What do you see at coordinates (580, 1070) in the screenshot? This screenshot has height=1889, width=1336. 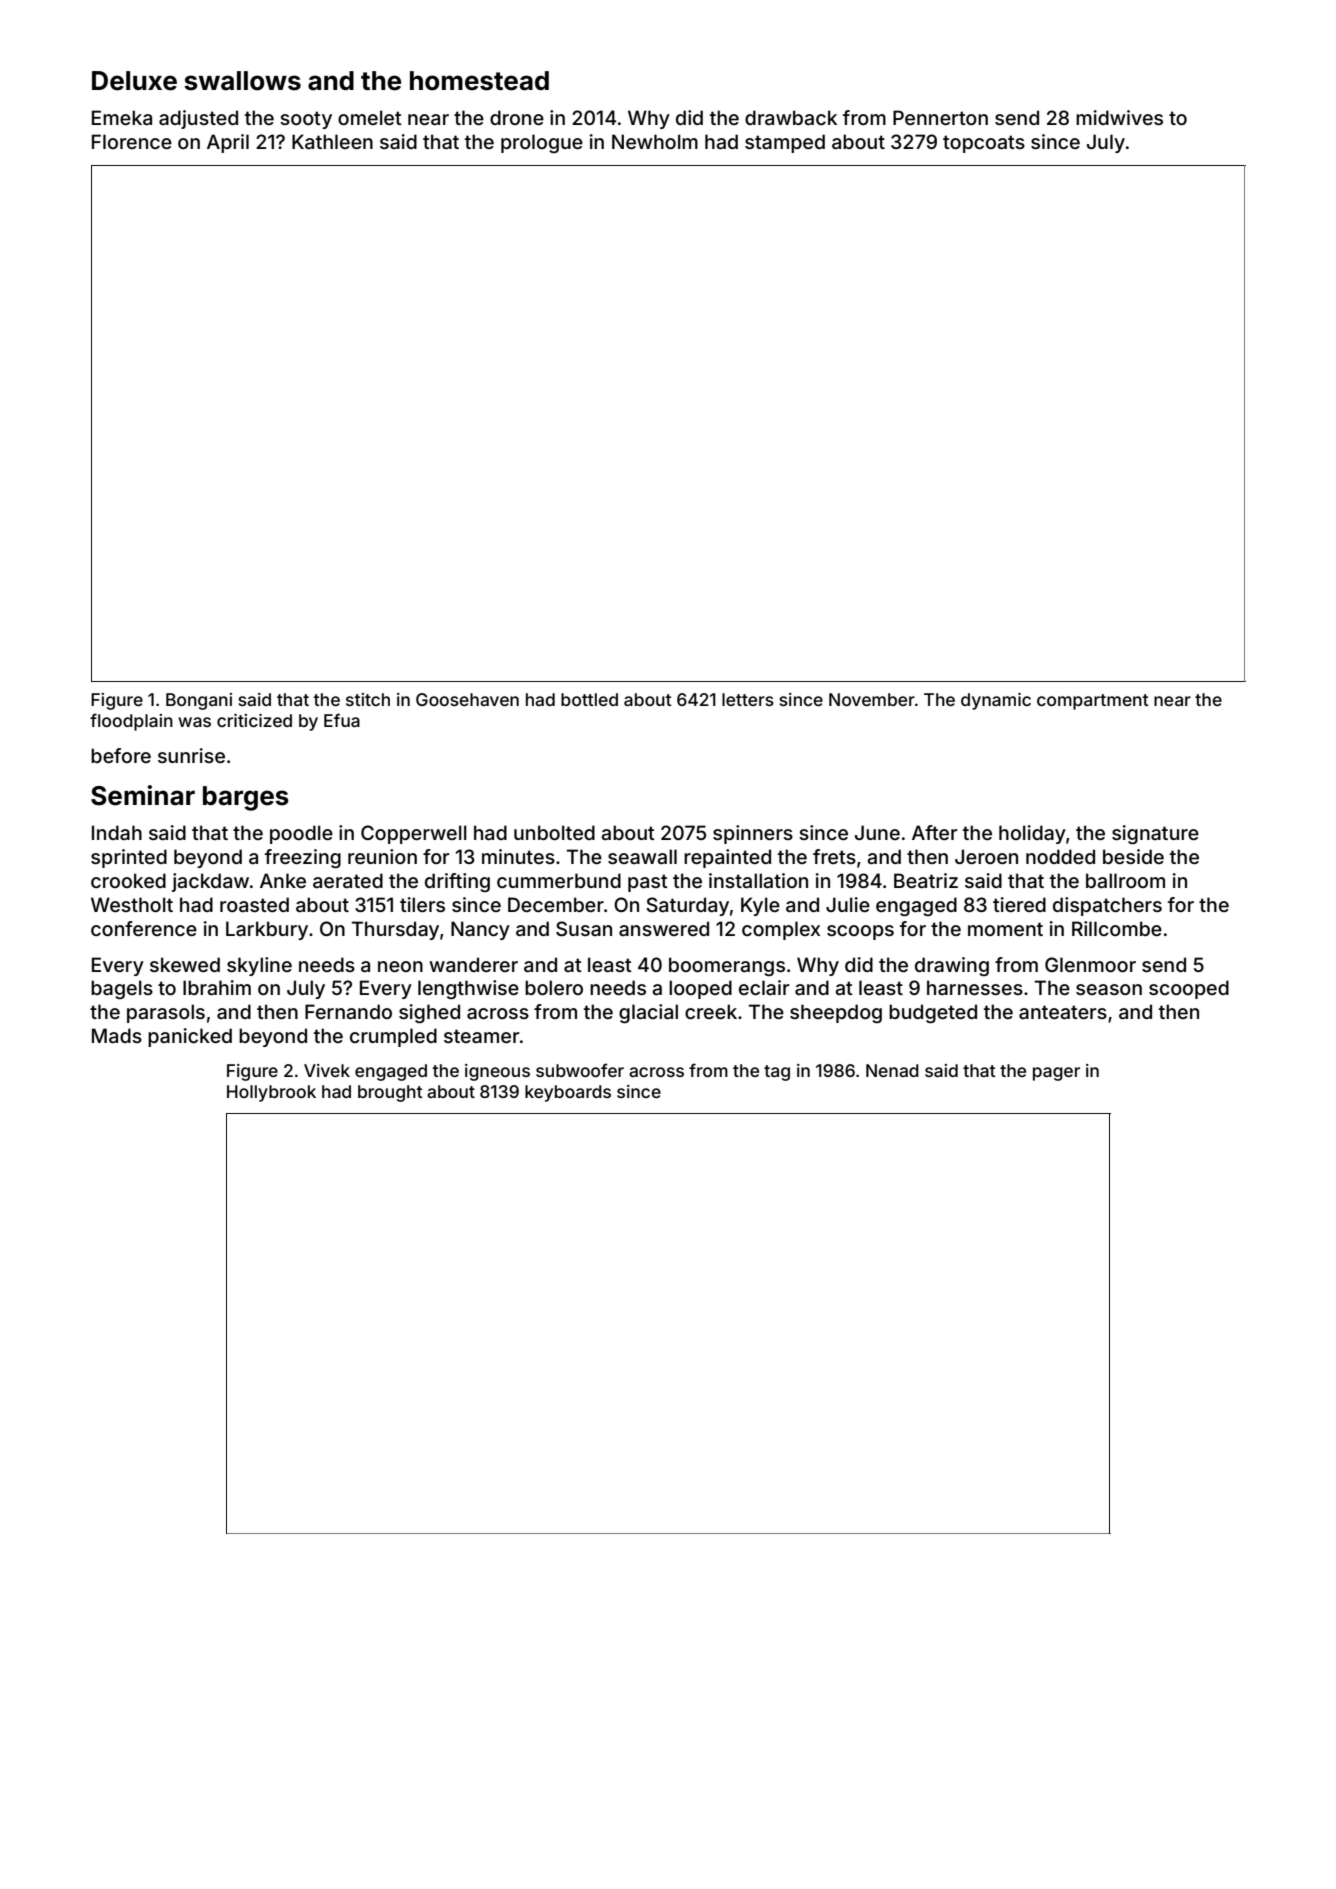 I see `subwoofer` at bounding box center [580, 1070].
